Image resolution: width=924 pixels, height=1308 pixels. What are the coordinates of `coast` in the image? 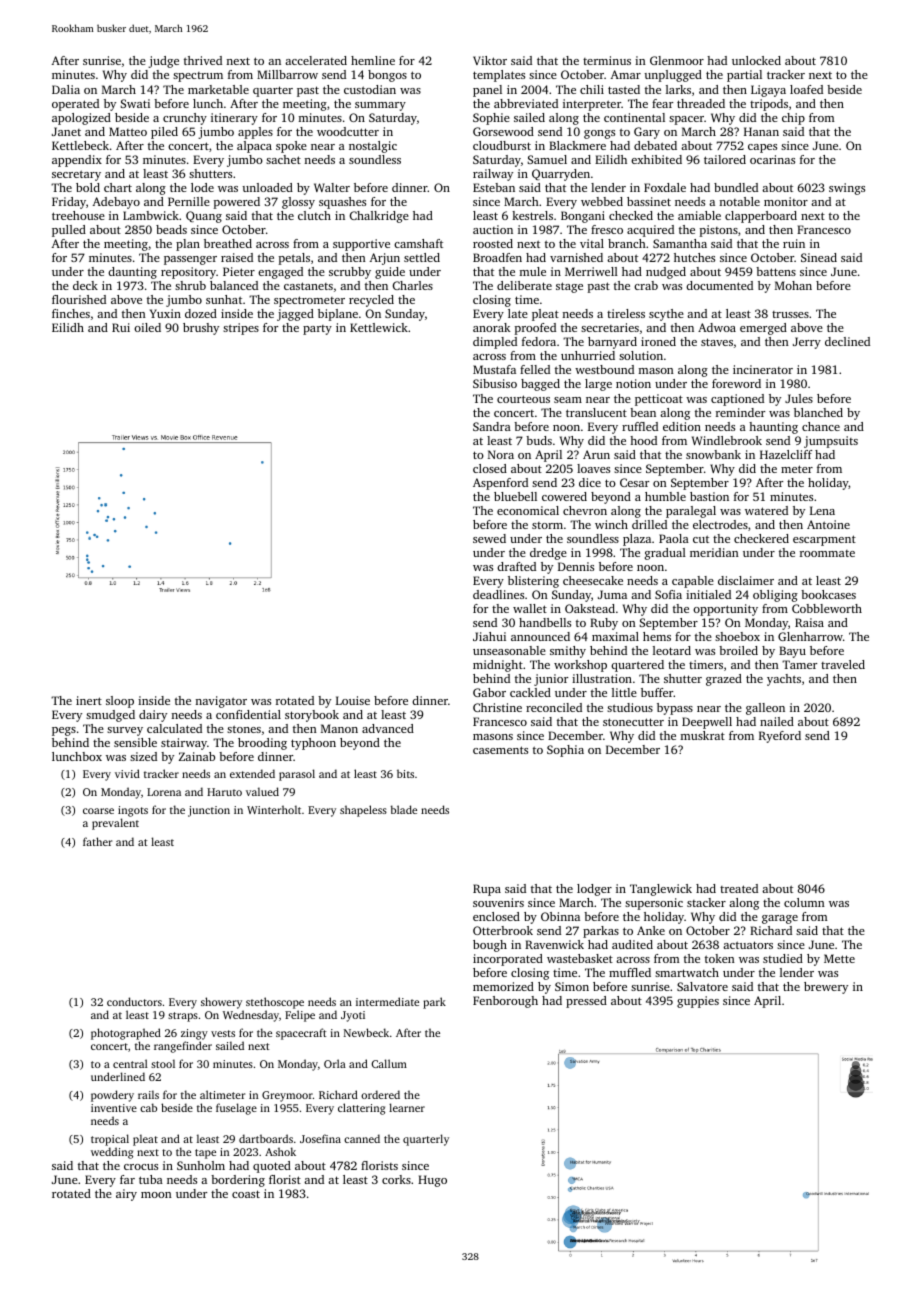 It's located at (246, 1194).
